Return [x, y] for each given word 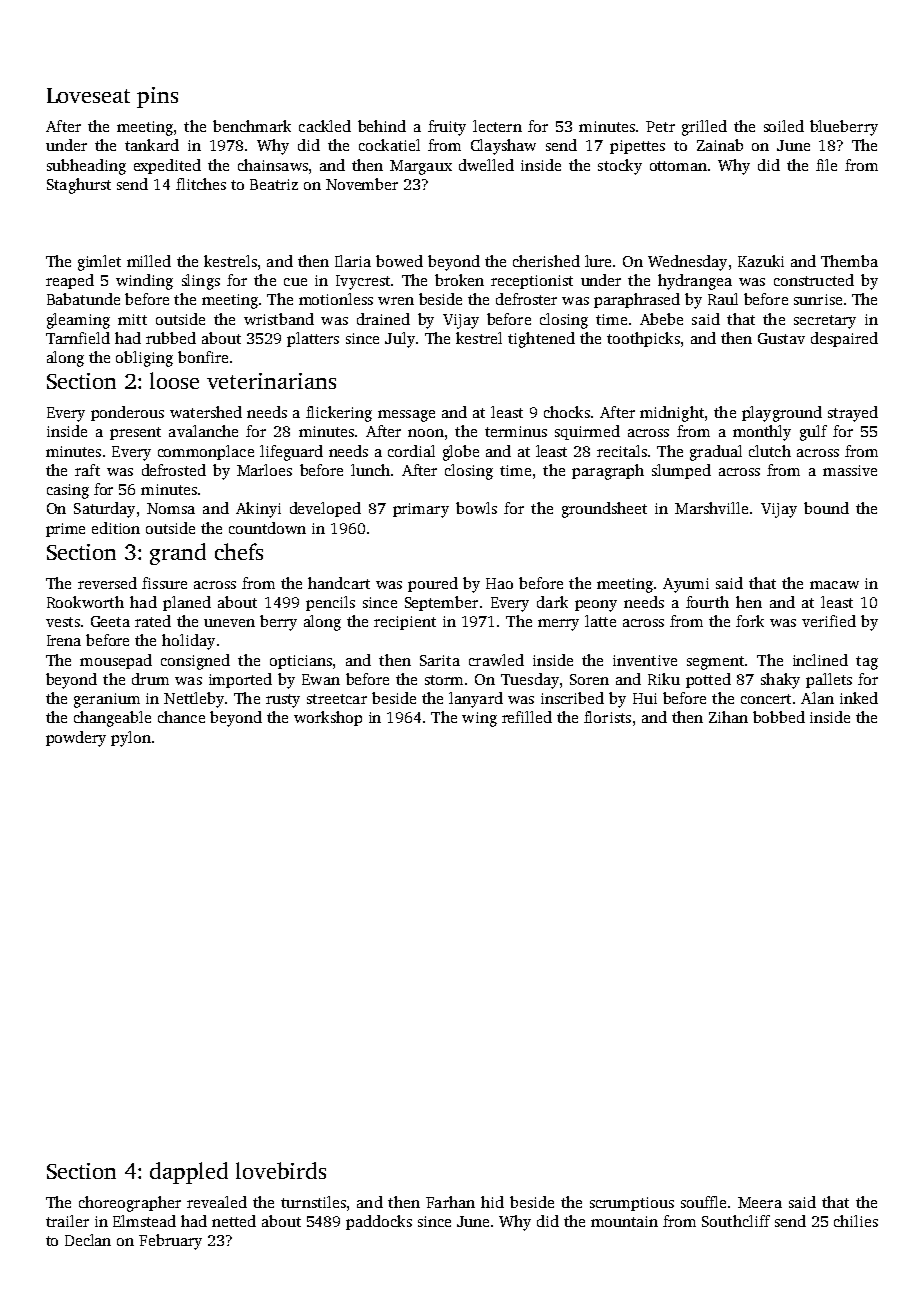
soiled [784, 126]
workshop [328, 718]
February [170, 1242]
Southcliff [736, 1221]
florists [607, 717]
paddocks [379, 1222]
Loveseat [88, 95]
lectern [497, 126]
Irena [64, 640]
